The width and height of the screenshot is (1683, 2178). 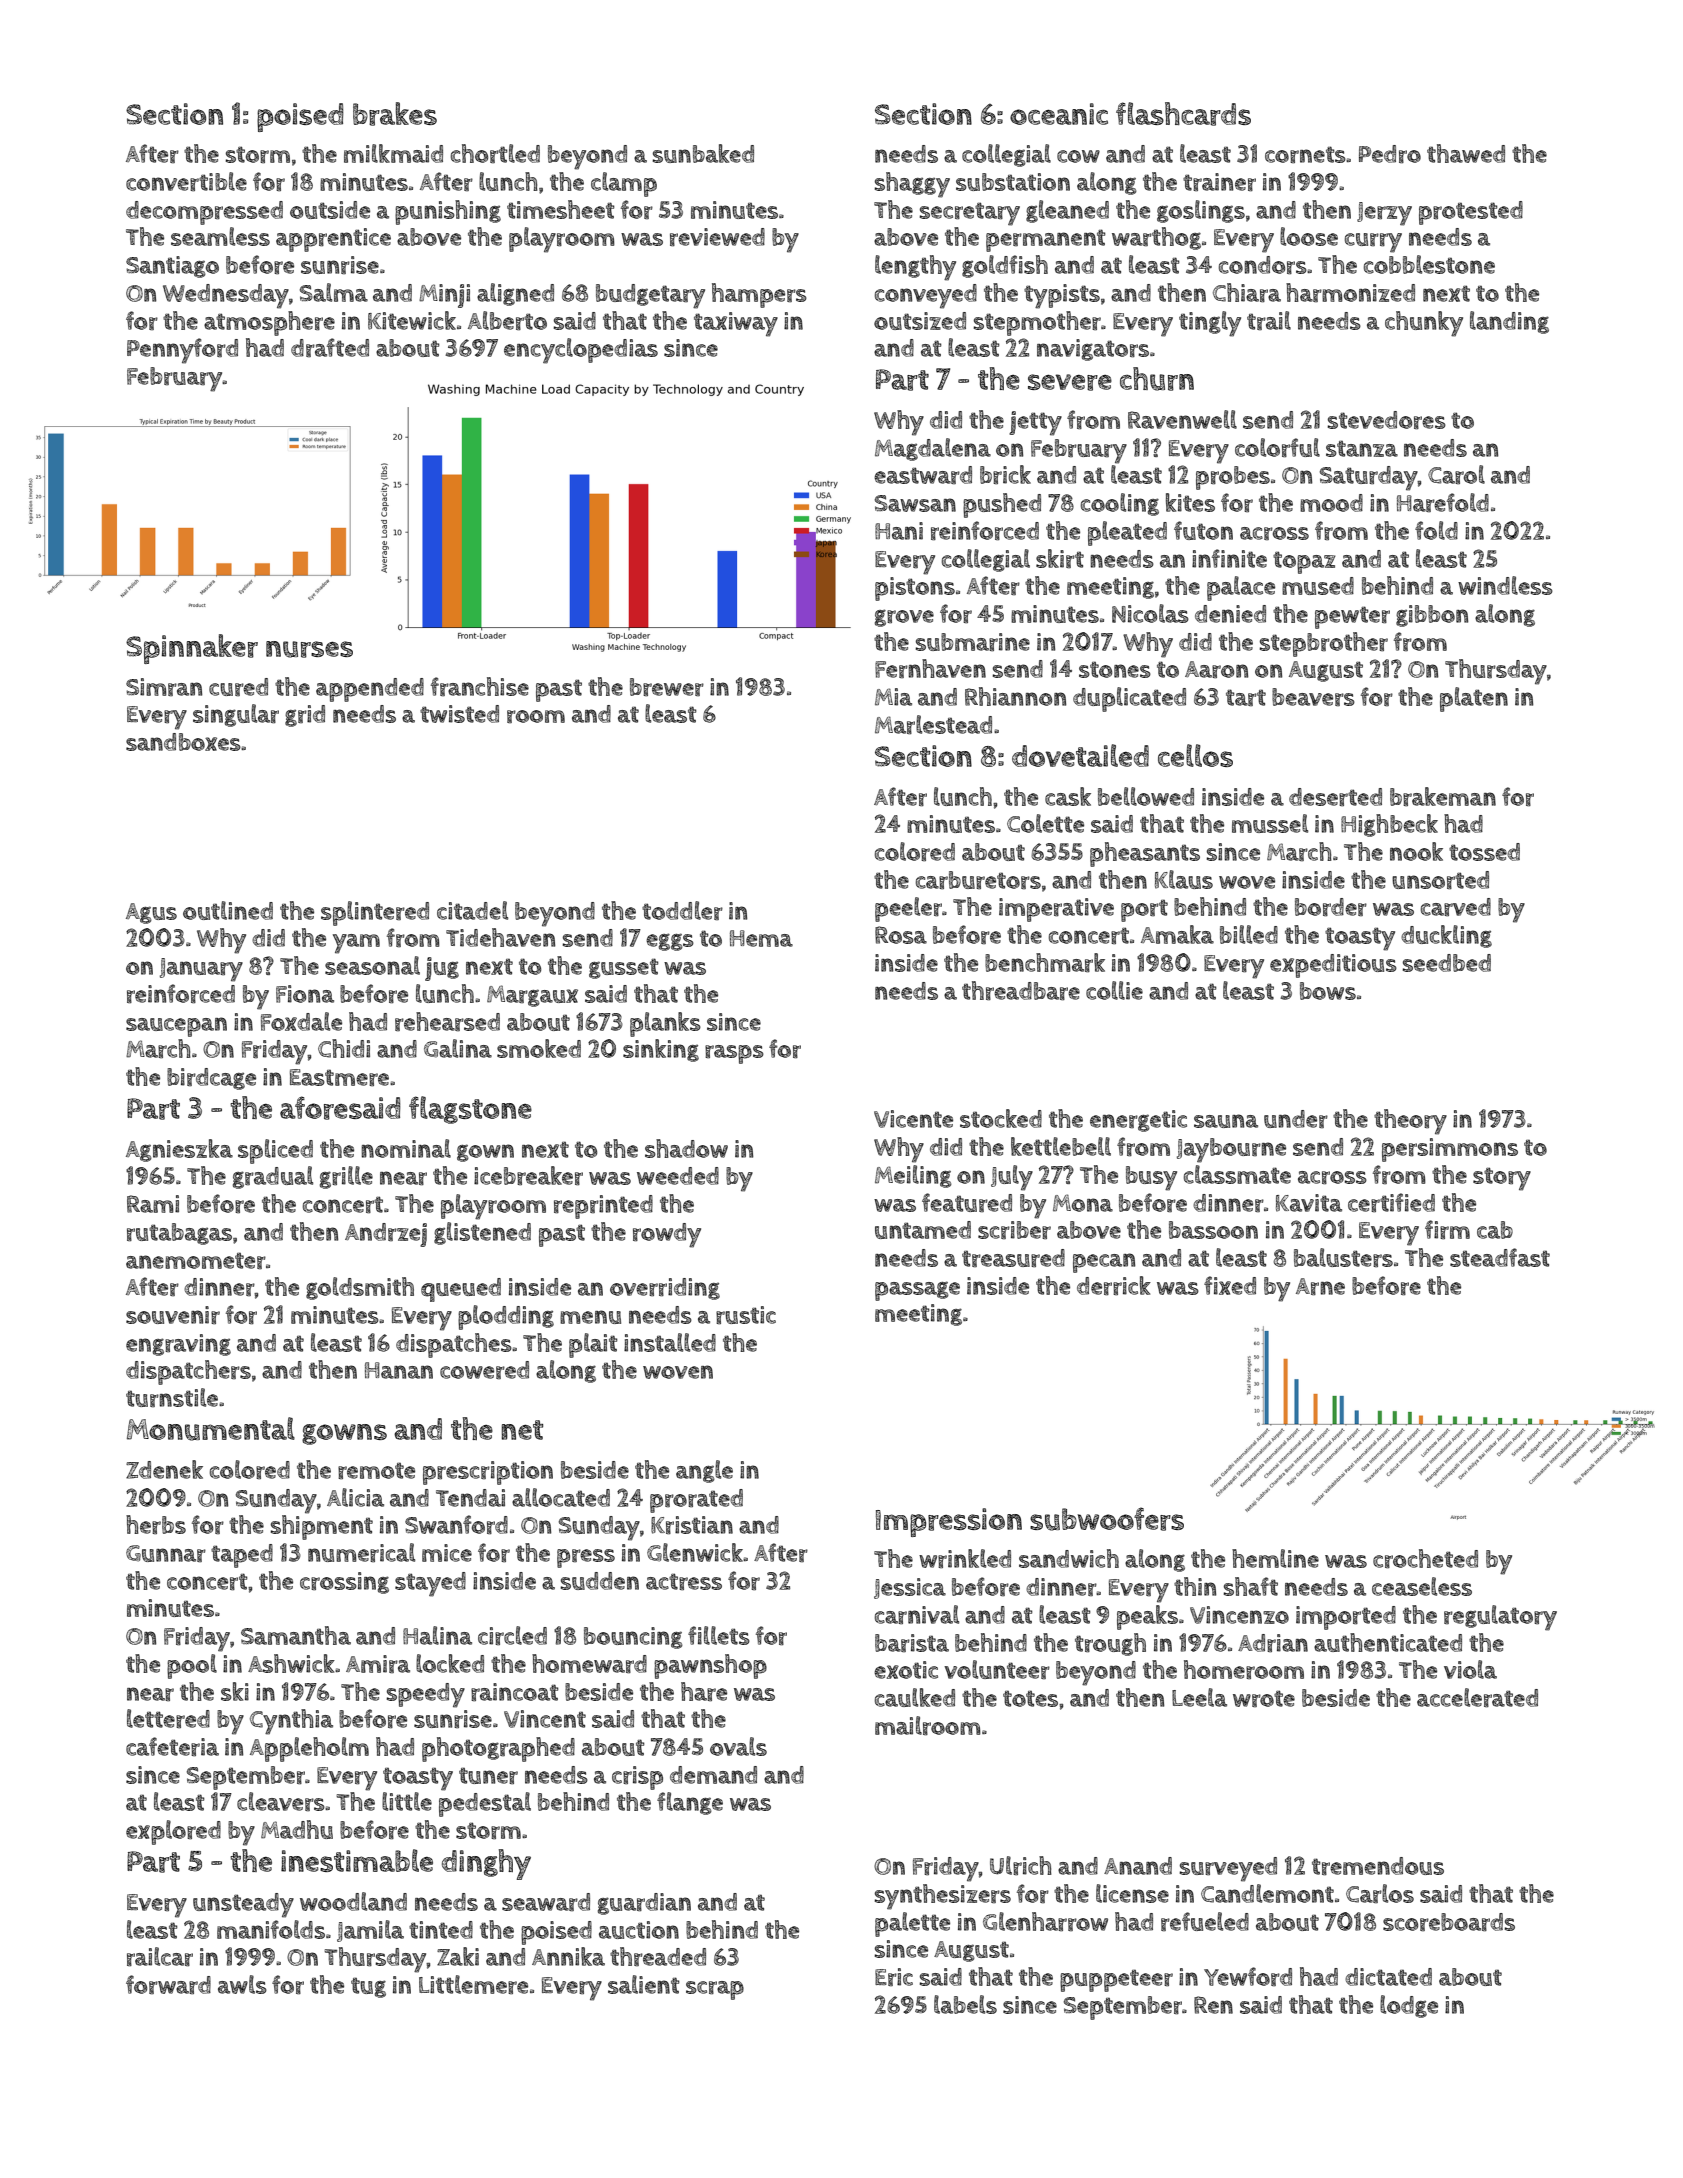 I want to click on exotic, so click(x=906, y=1670).
